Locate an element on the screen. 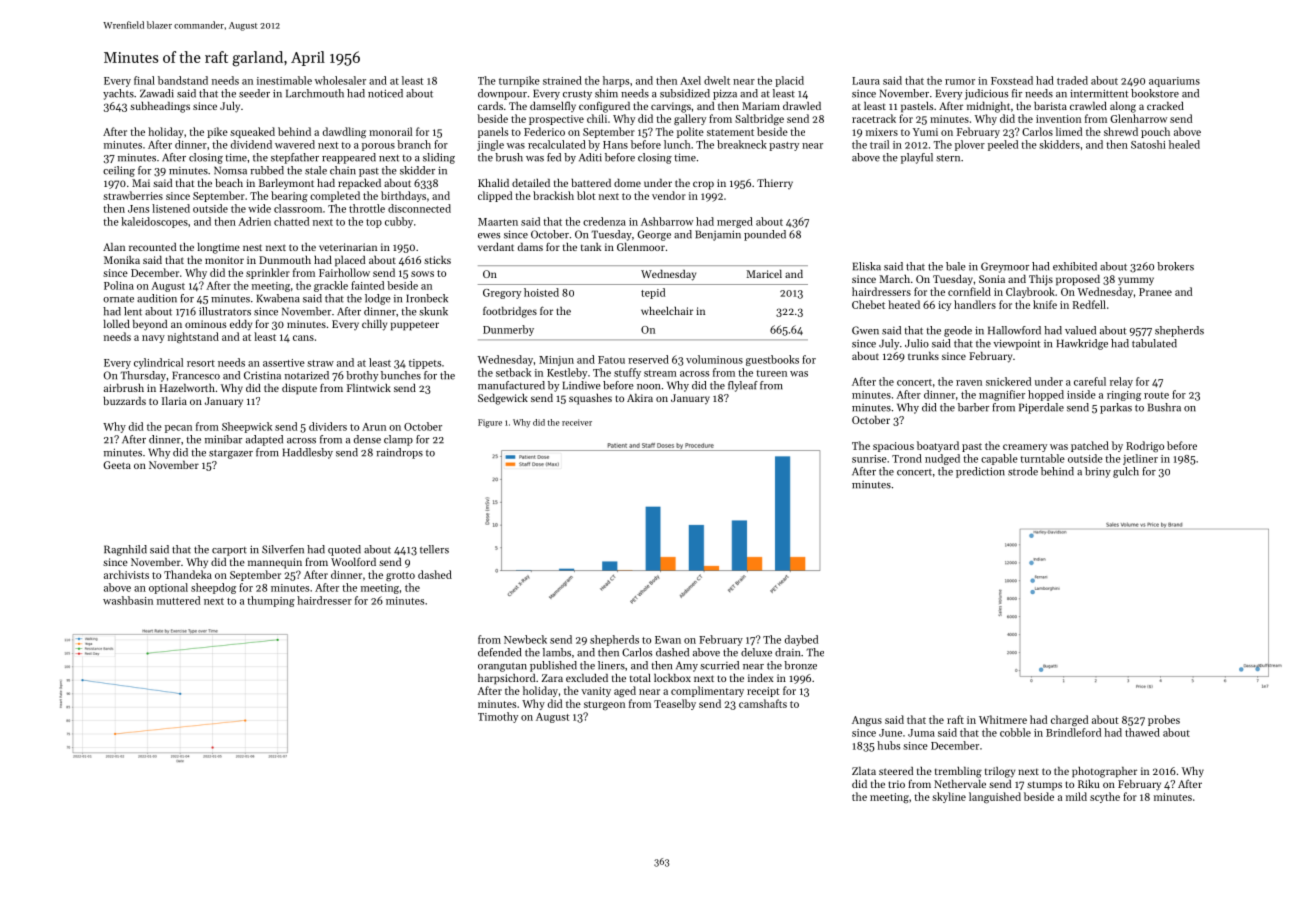  squeaked is located at coordinates (252, 132).
